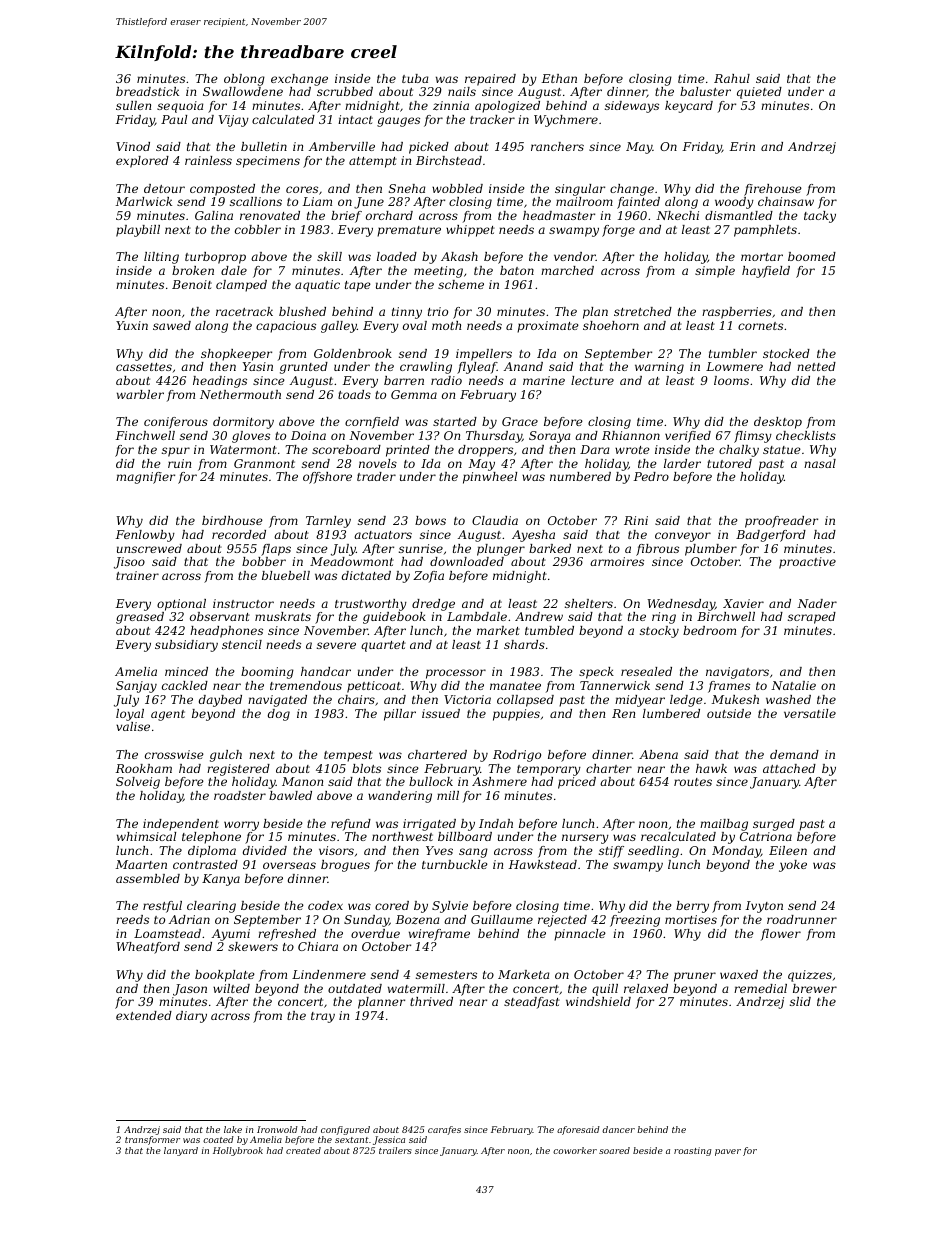 The image size is (952, 1233). Describe the element at coordinates (760, 326) in the image. I see `cornets` at that location.
